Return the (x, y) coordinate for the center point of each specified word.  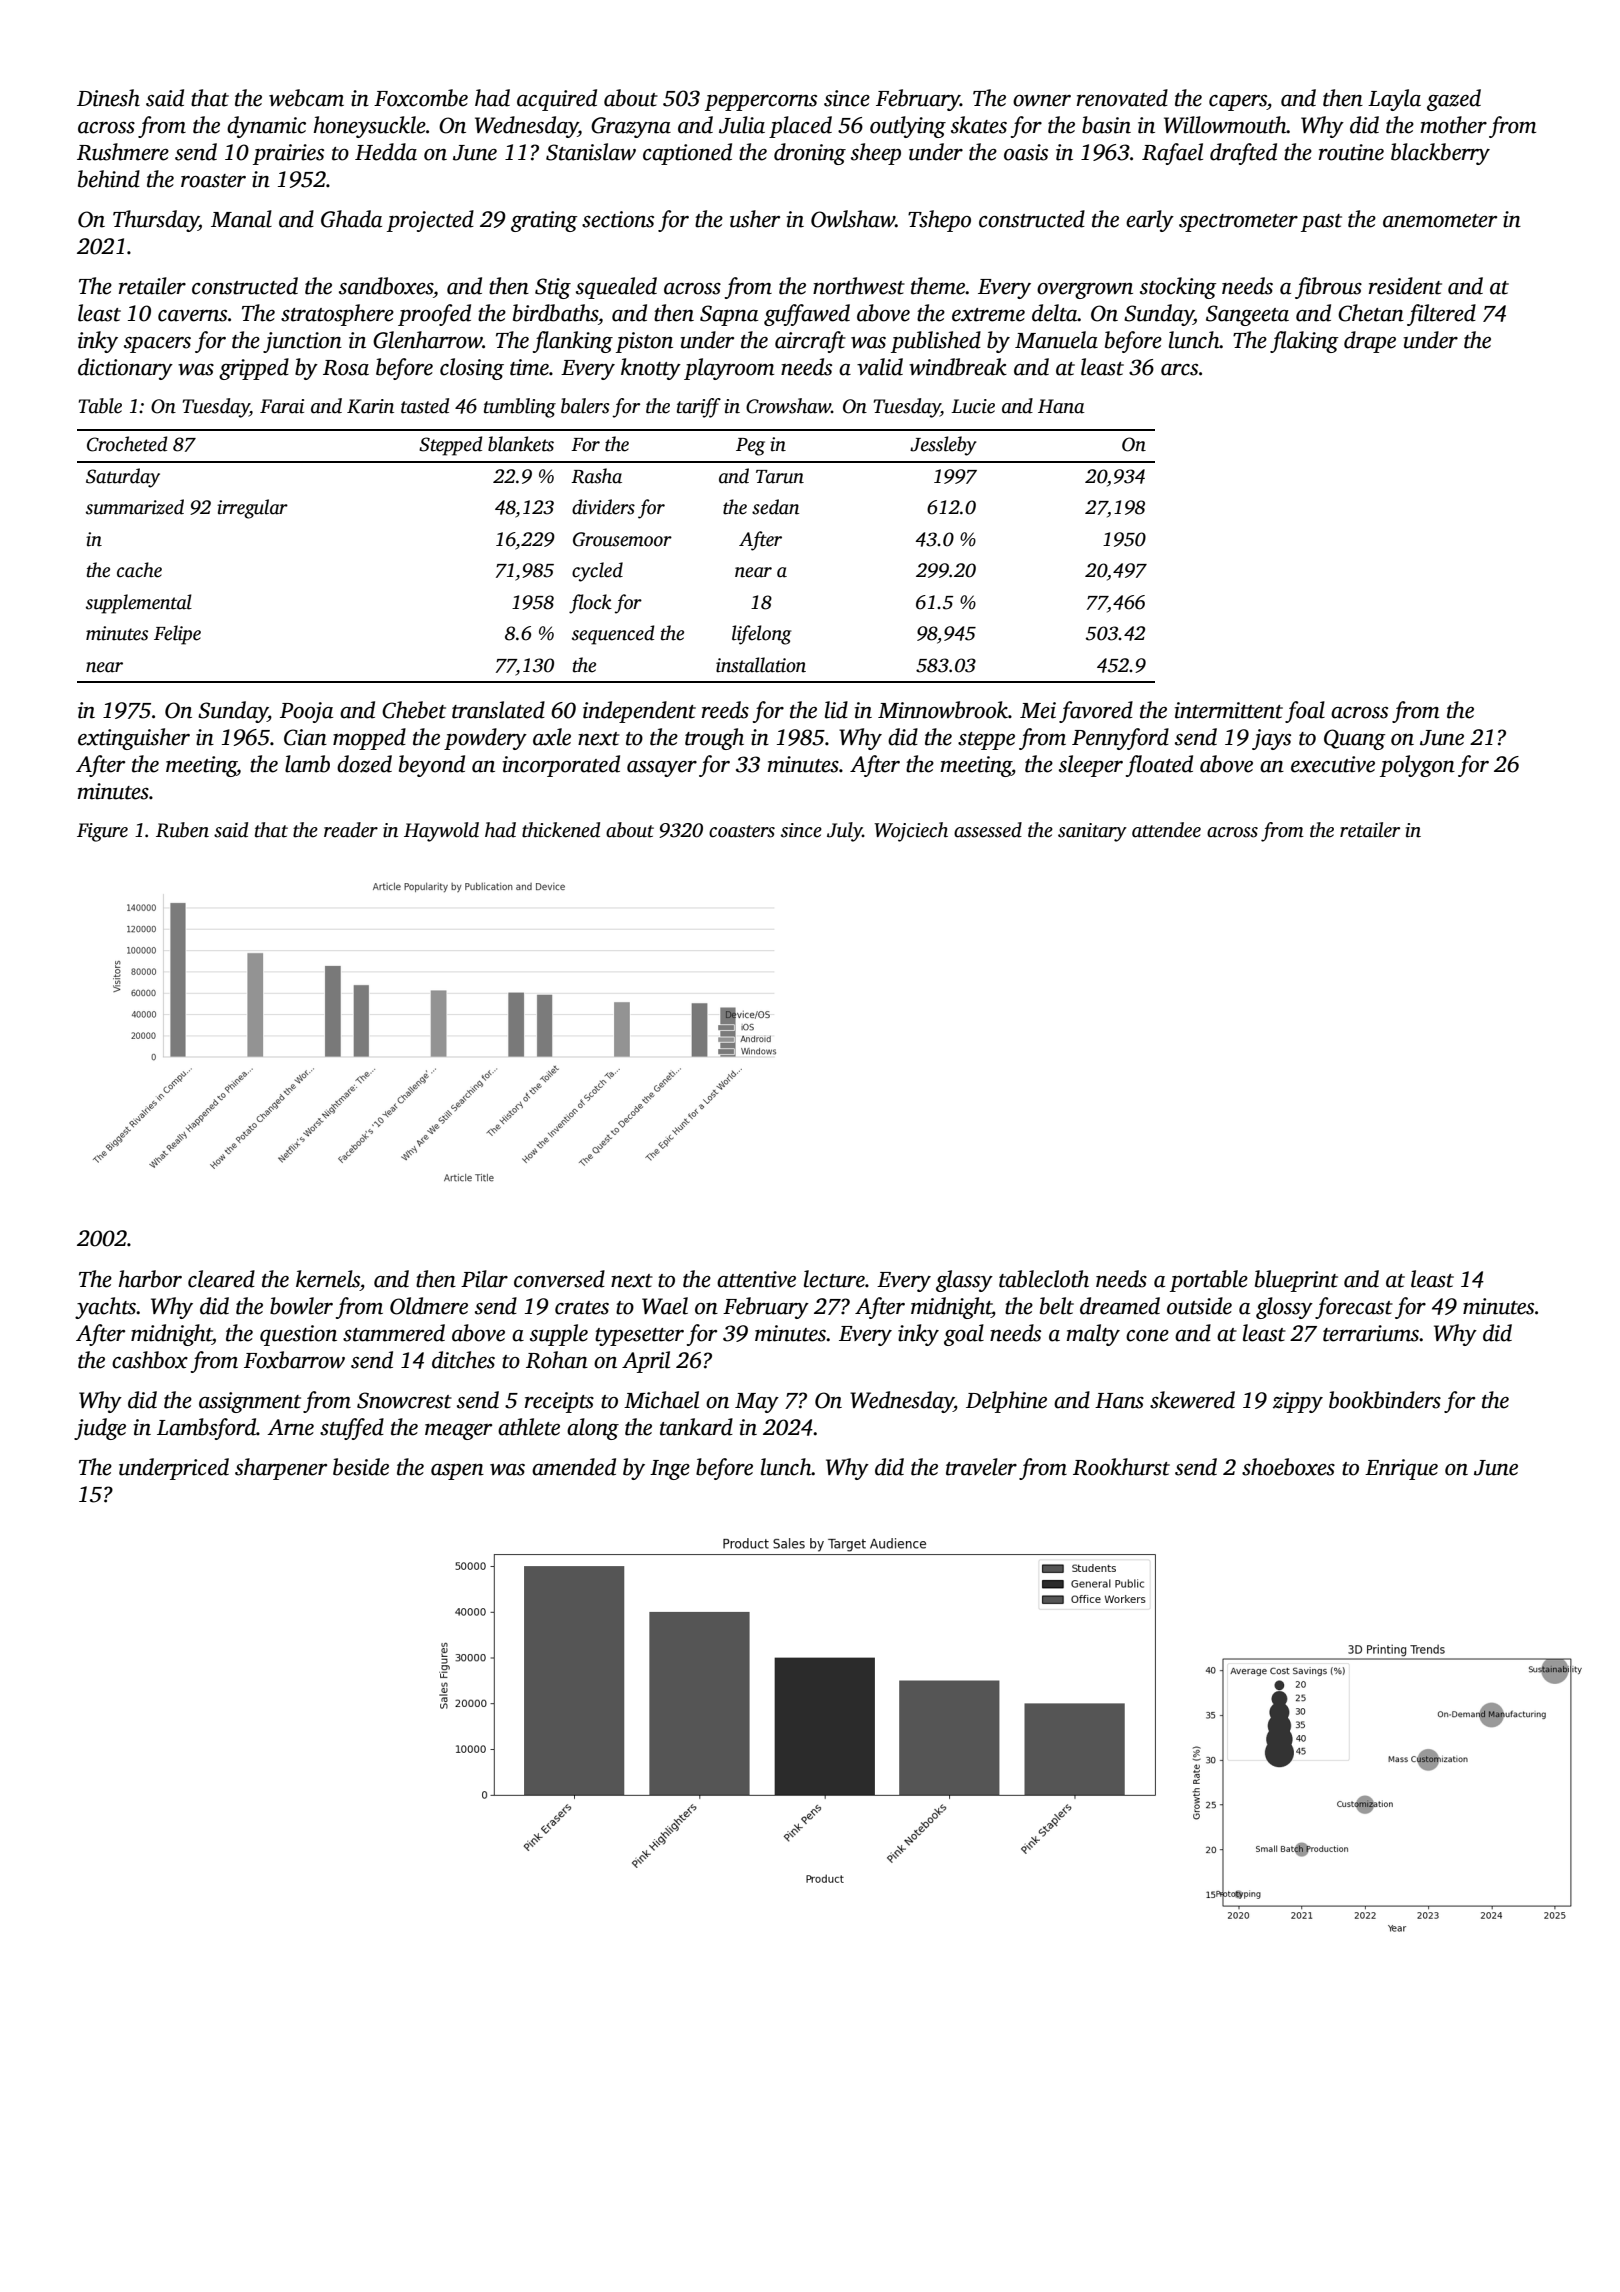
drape (1370, 342)
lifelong (761, 635)
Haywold (441, 832)
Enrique (1401, 1469)
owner (1042, 101)
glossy (1284, 1308)
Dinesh (108, 98)
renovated (1122, 98)
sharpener (281, 1469)
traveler (981, 1467)
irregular (252, 509)
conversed (559, 1279)
